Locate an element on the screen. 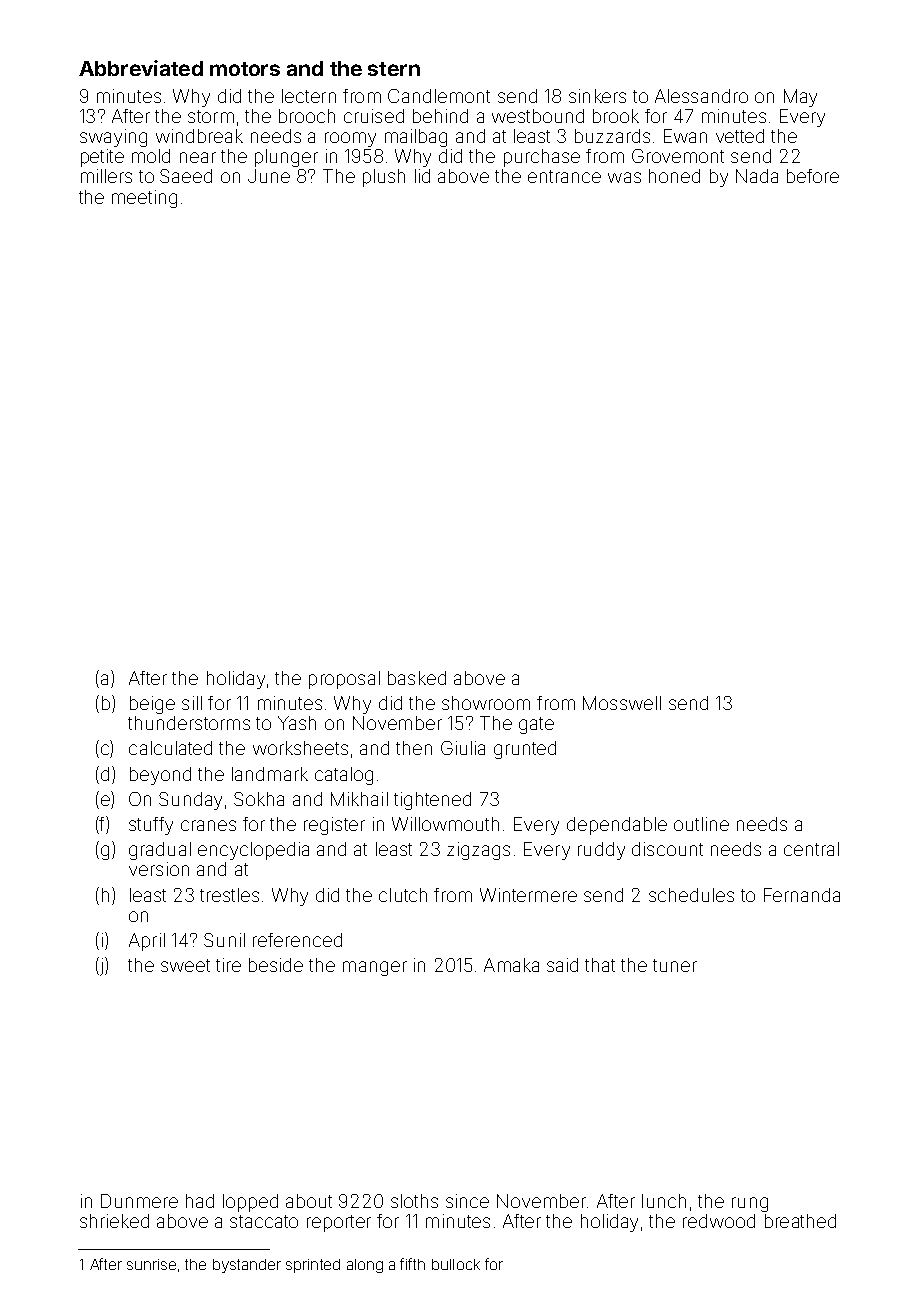  stern is located at coordinates (394, 69).
